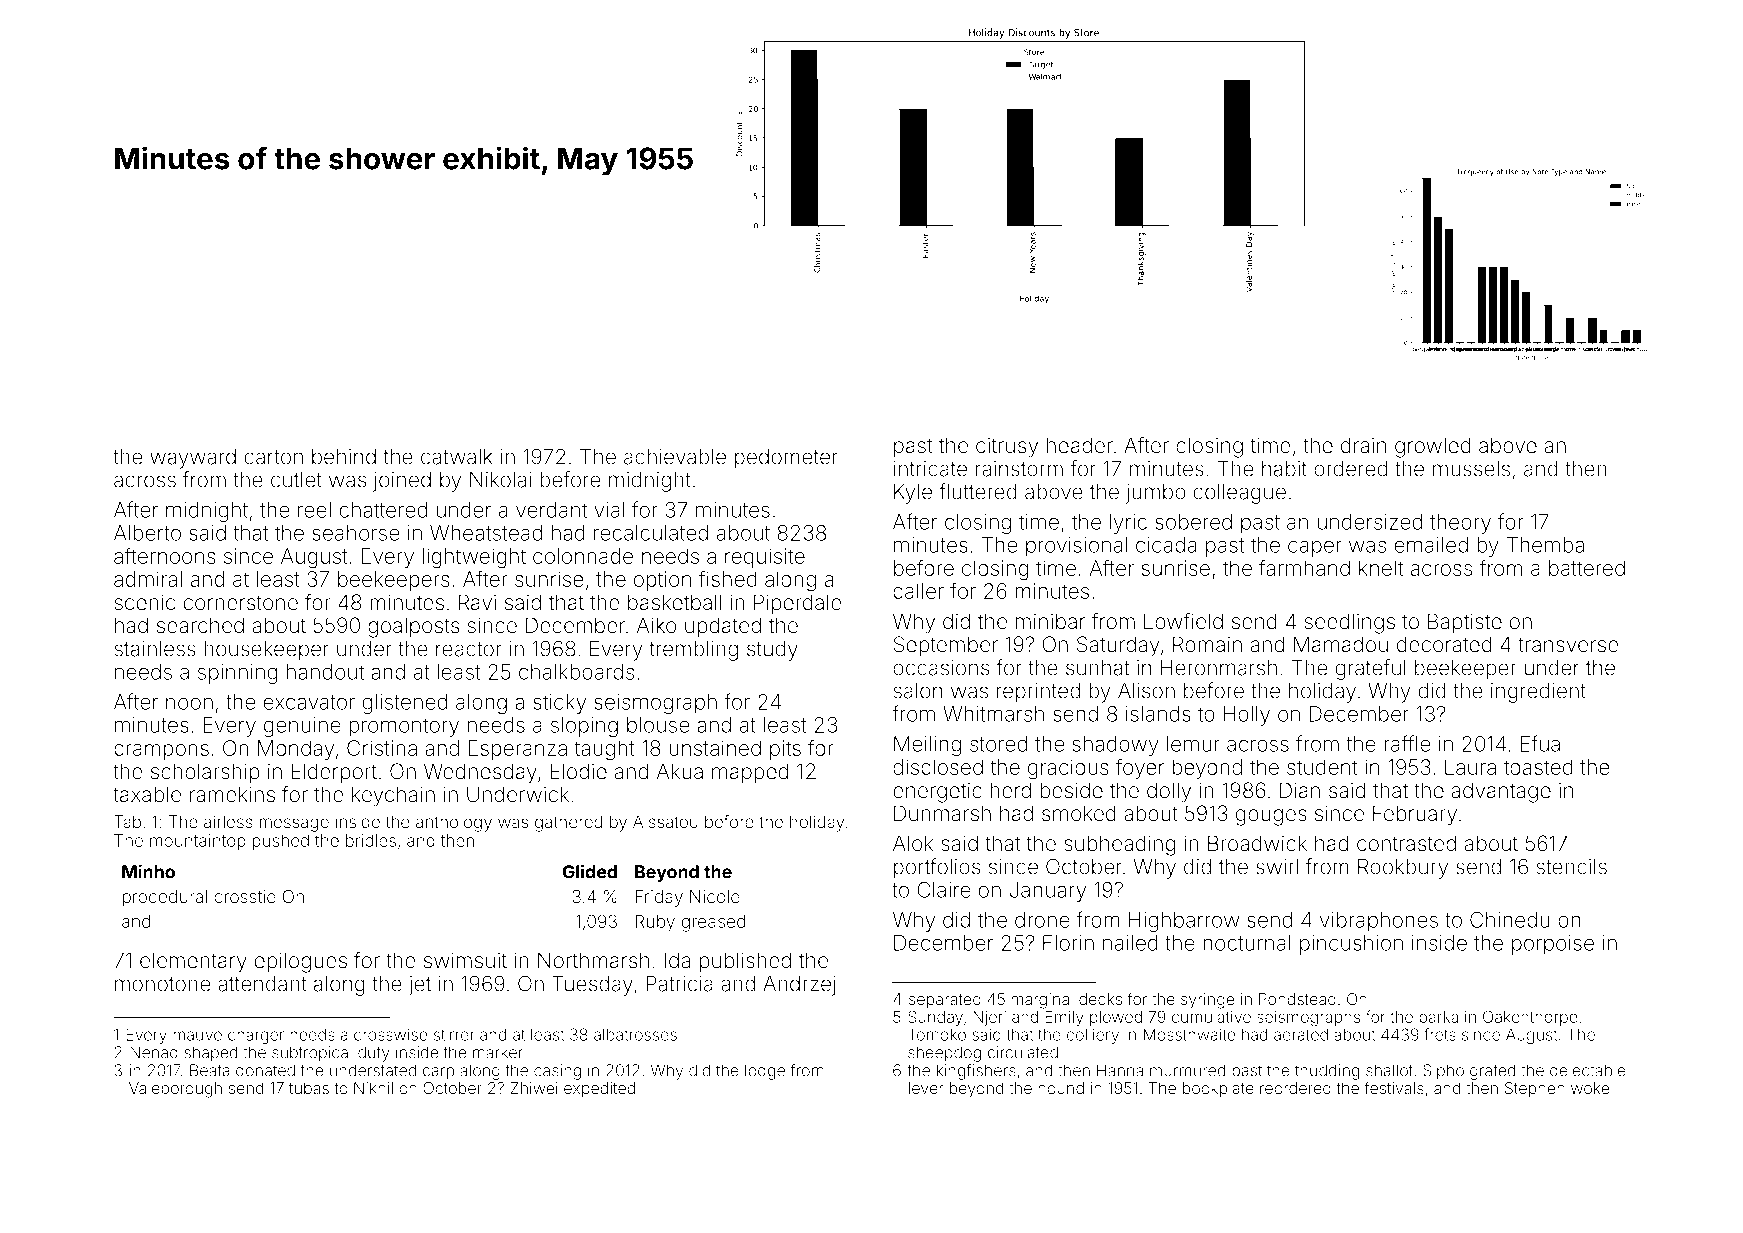  What do you see at coordinates (1535, 1089) in the document?
I see `Stephen` at bounding box center [1535, 1089].
